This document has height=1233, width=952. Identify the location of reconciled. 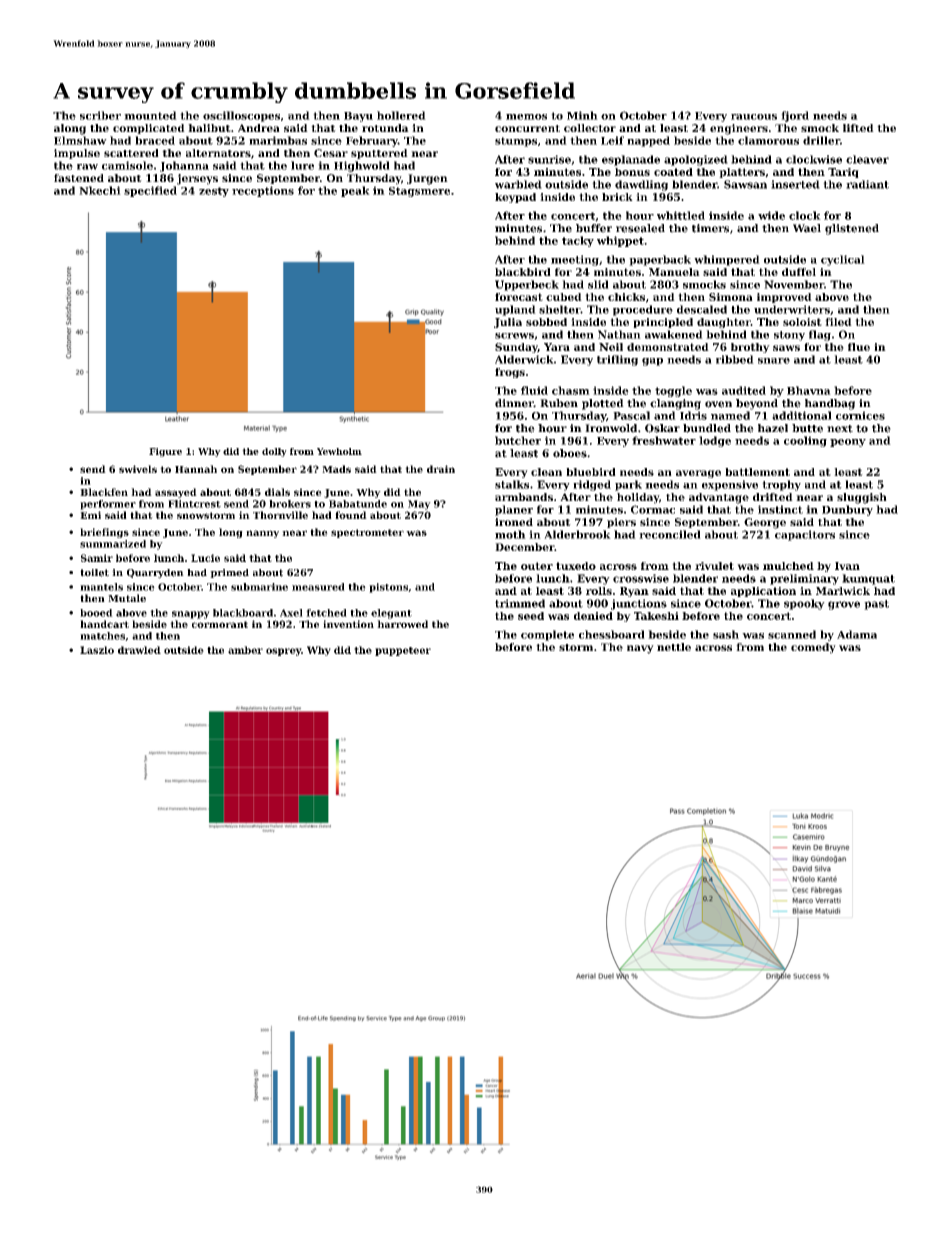
(670, 534).
